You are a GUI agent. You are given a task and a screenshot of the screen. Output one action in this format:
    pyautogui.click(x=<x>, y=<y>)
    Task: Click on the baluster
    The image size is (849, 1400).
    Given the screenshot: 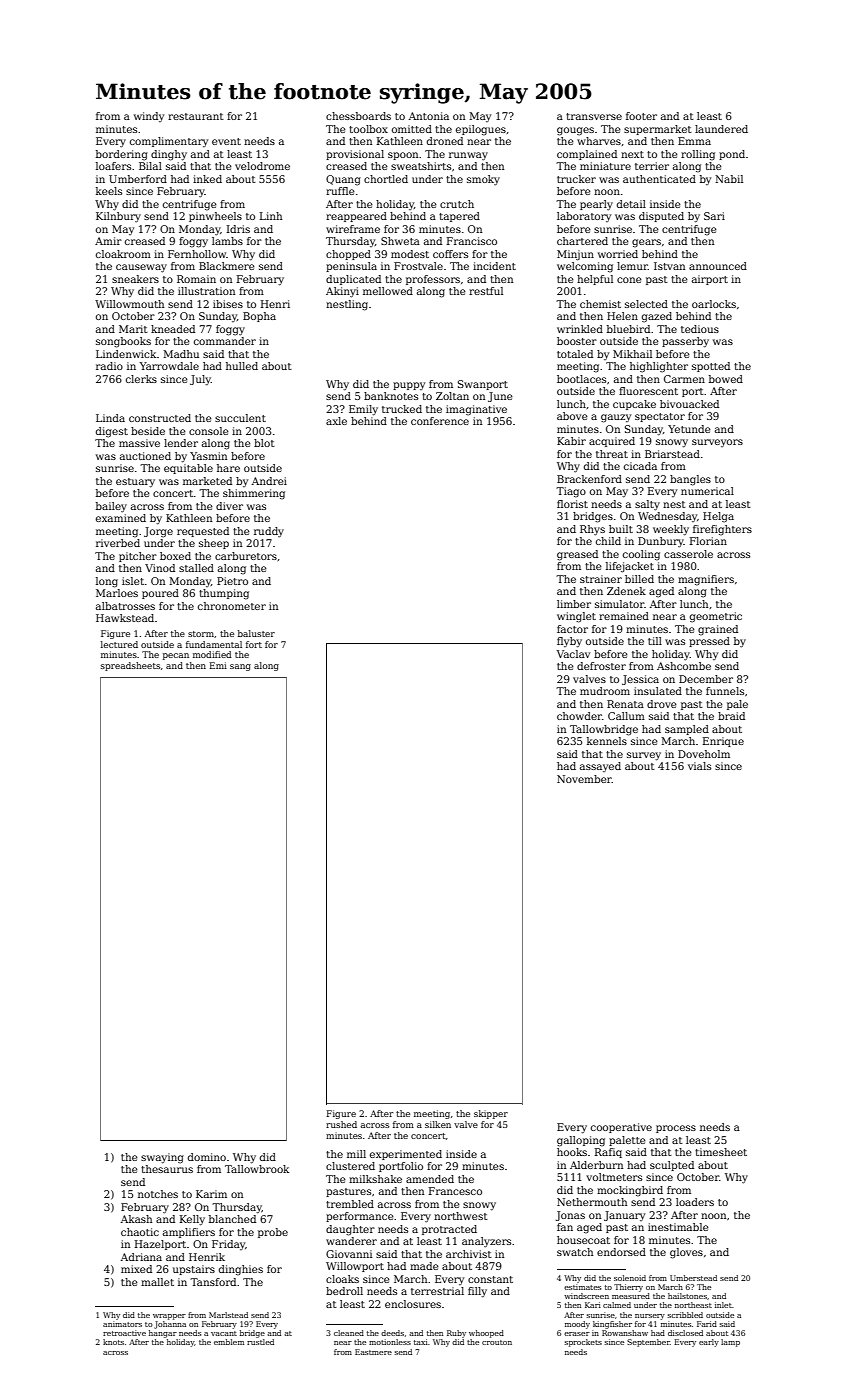 What is the action you would take?
    pyautogui.click(x=256, y=633)
